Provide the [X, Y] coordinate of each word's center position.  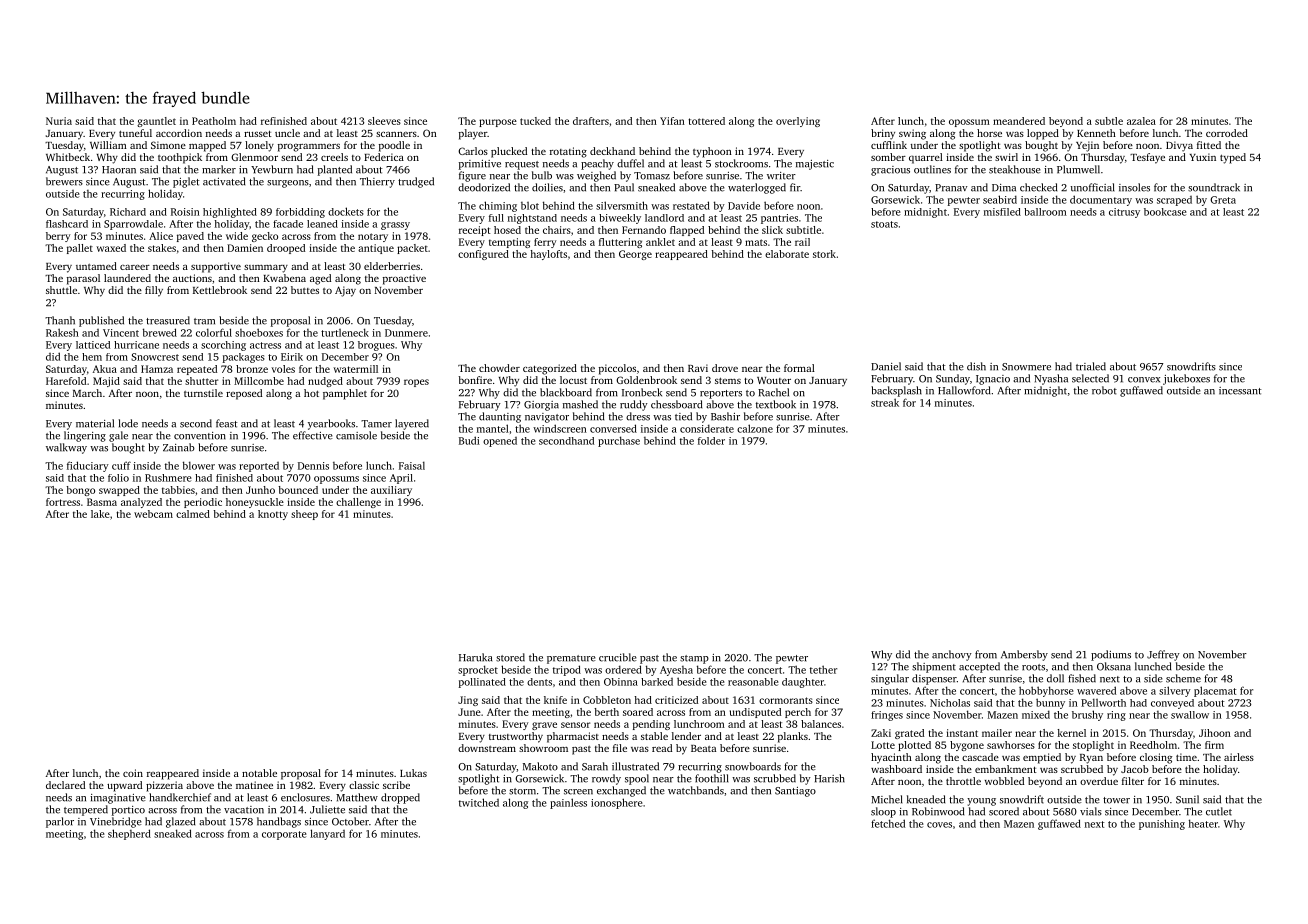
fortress [63, 502]
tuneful [135, 133]
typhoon [712, 152]
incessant [1240, 391]
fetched [888, 823]
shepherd [129, 834]
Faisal [412, 465]
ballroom [1045, 212]
